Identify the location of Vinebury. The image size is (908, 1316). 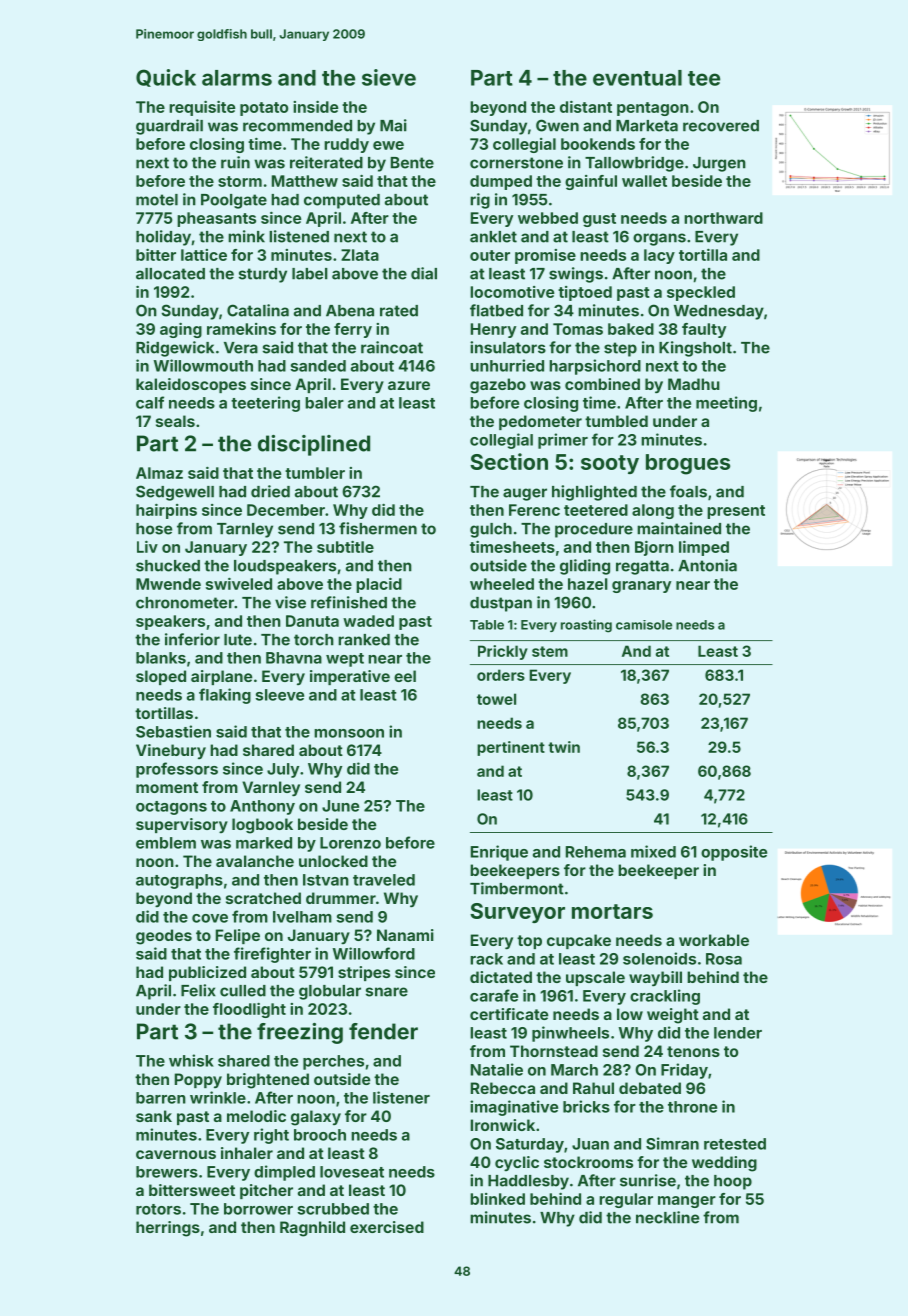
(171, 751).
